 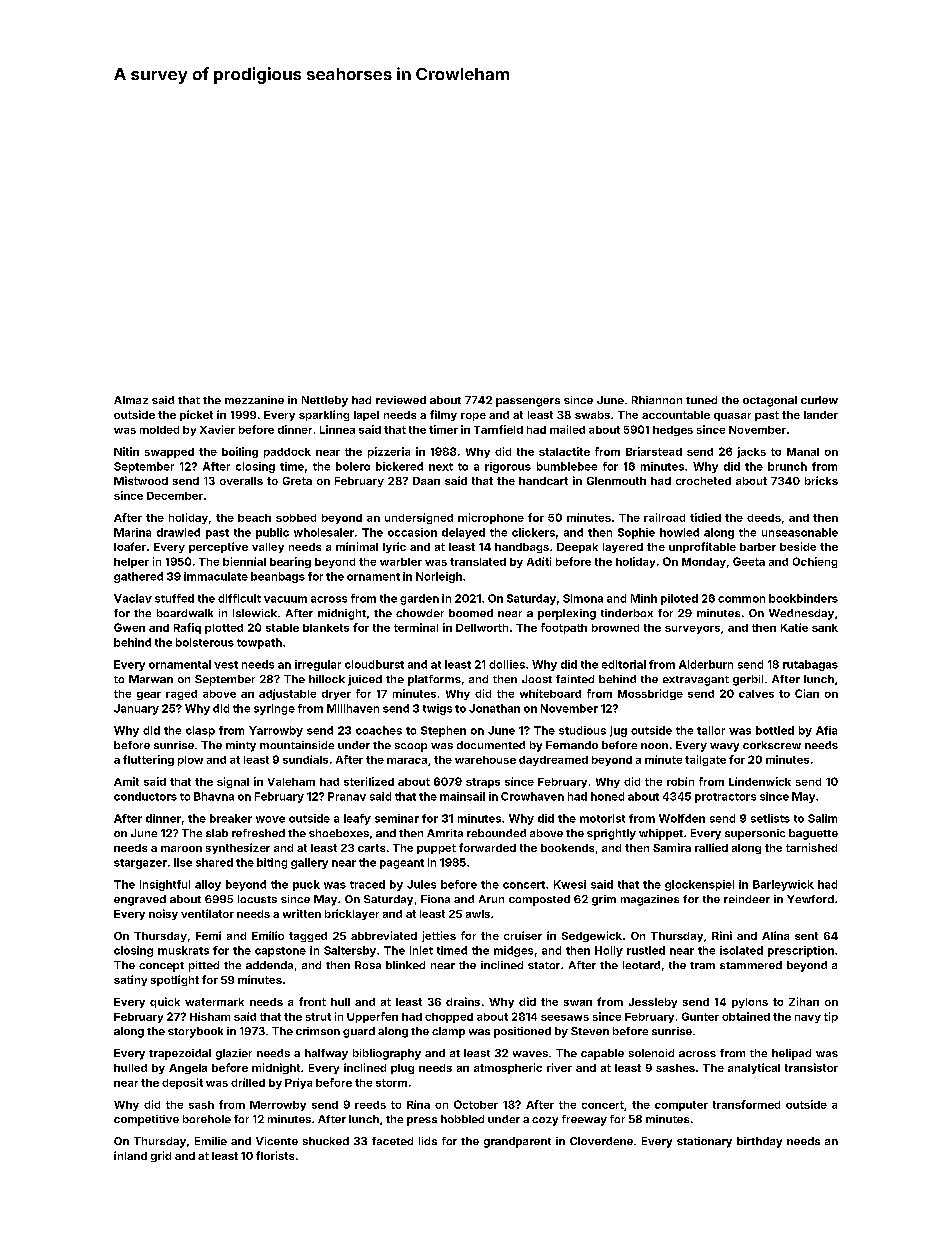 What do you see at coordinates (473, 417) in the screenshot?
I see `rope` at bounding box center [473, 417].
